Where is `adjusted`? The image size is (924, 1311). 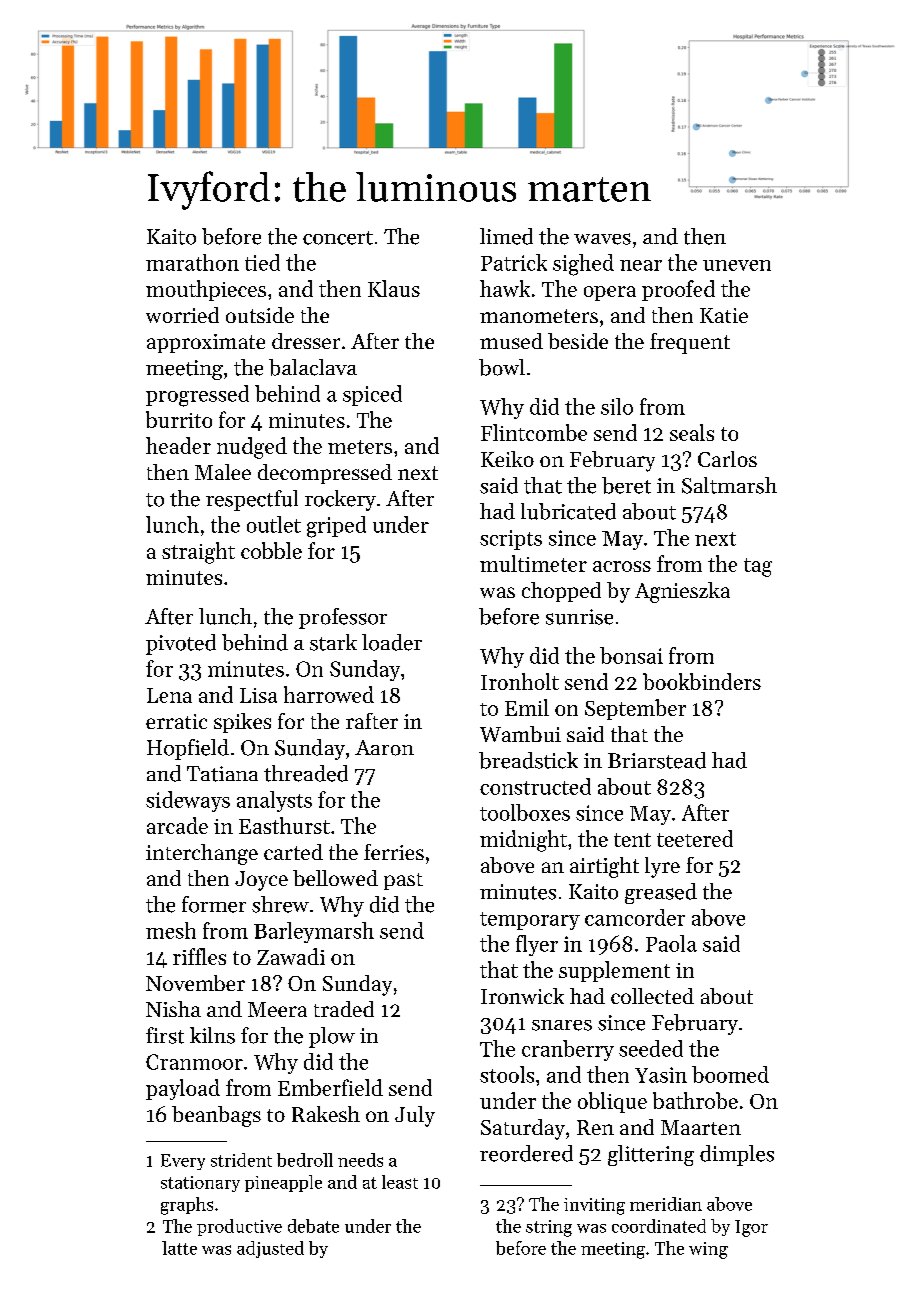 adjusted is located at coordinates (270, 1249).
